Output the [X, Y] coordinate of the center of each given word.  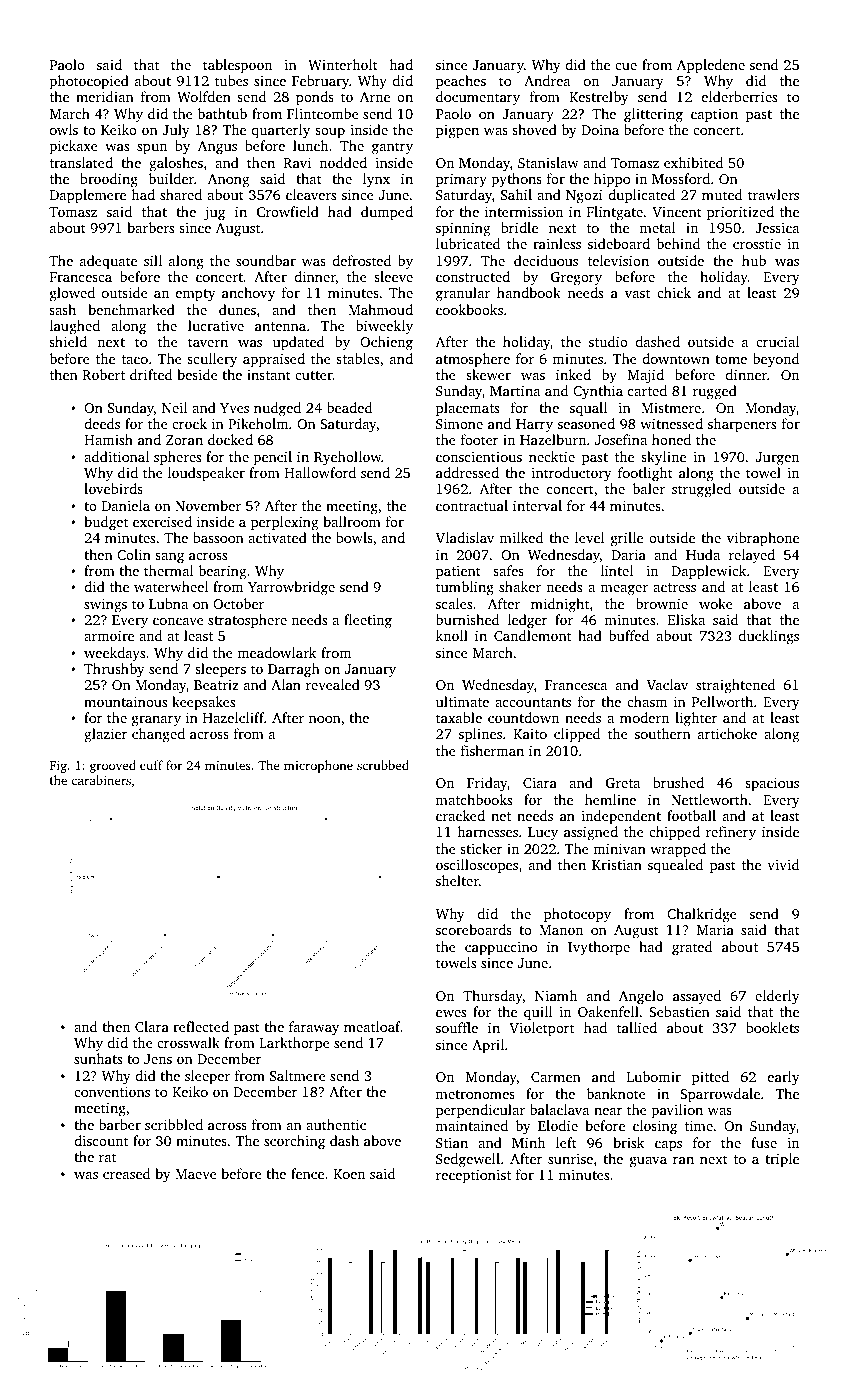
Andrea [547, 80]
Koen [349, 1174]
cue [626, 66]
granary [156, 721]
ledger [528, 621]
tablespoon [237, 66]
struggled [701, 490]
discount [101, 1140]
